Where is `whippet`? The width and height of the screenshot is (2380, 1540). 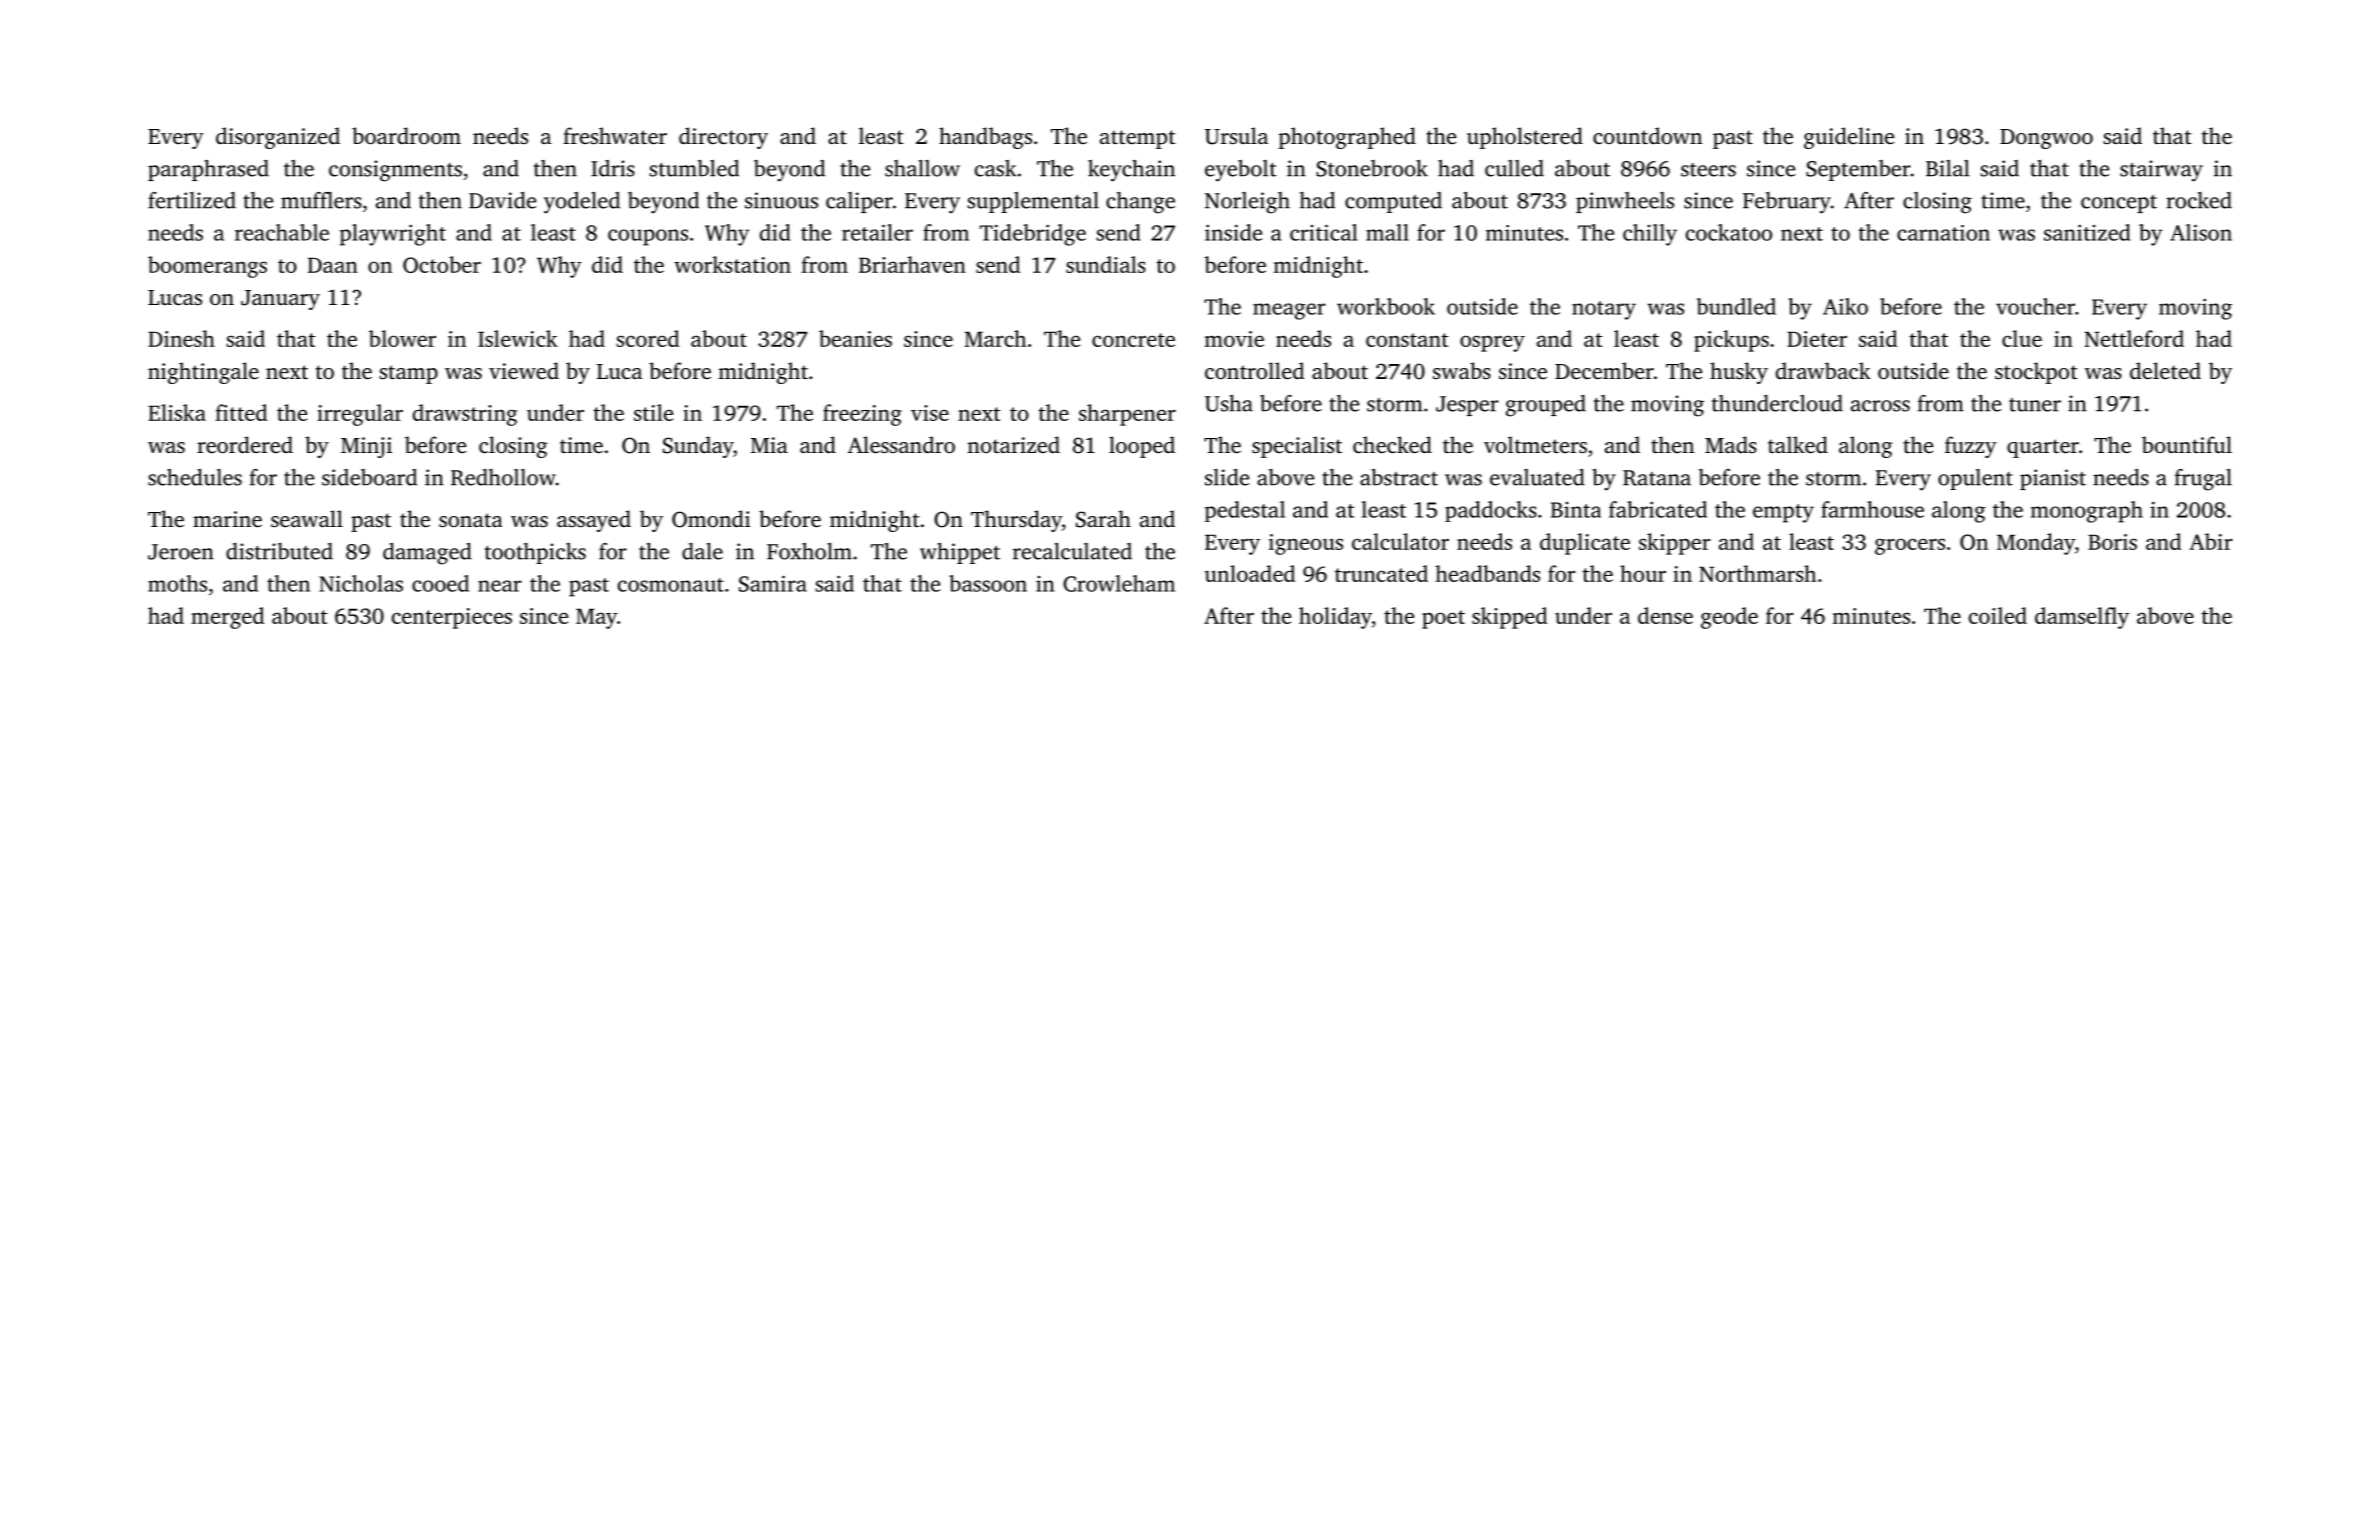
whippet is located at coordinates (960, 553).
